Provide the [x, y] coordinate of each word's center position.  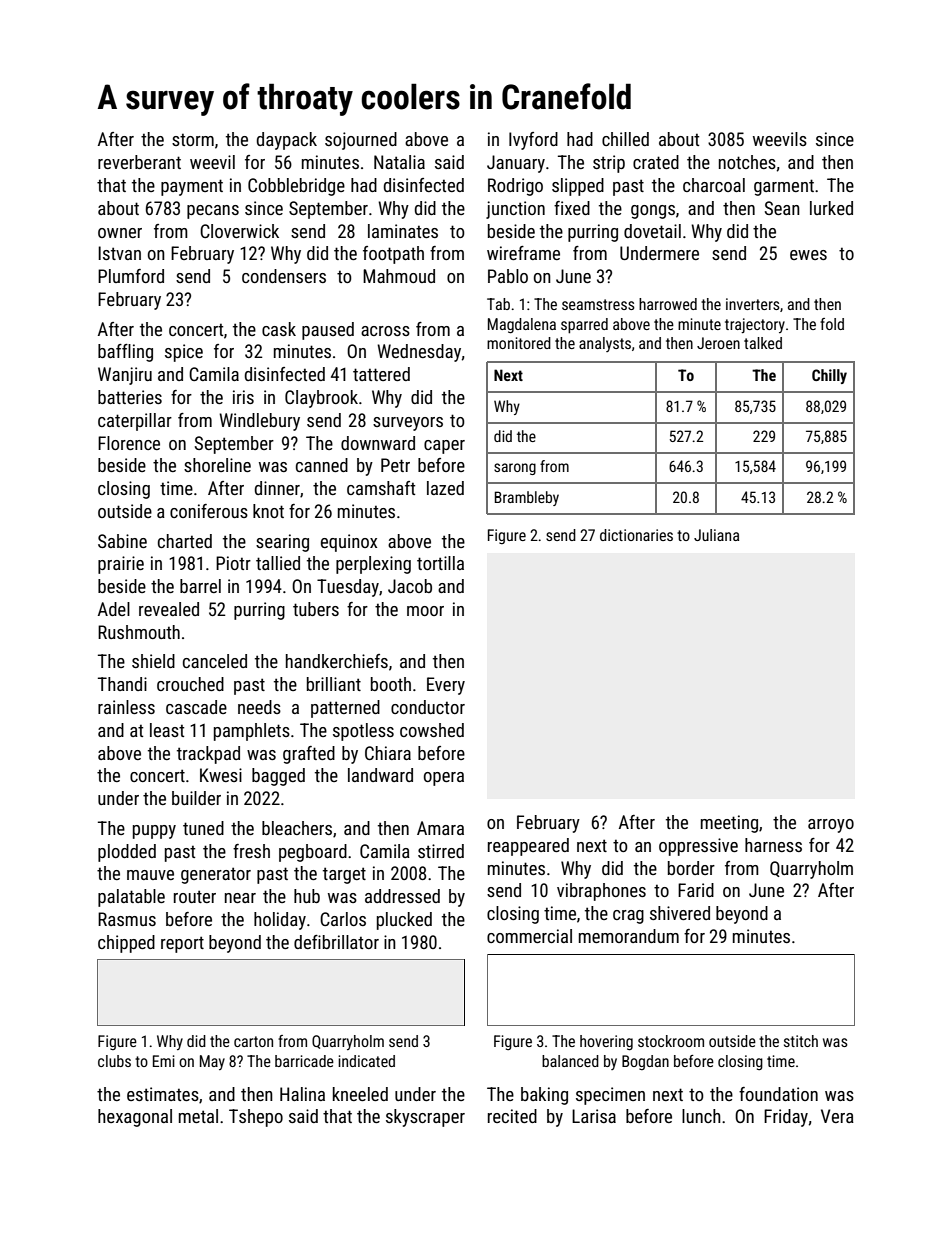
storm [193, 139]
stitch [801, 1041]
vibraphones [601, 892]
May [212, 1062]
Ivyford [533, 141]
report [182, 944]
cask [279, 329]
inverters [753, 304]
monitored [519, 343]
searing [282, 543]
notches [747, 162]
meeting [729, 824]
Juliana [716, 535]
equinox [349, 543]
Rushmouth [139, 632]
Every [446, 686]
